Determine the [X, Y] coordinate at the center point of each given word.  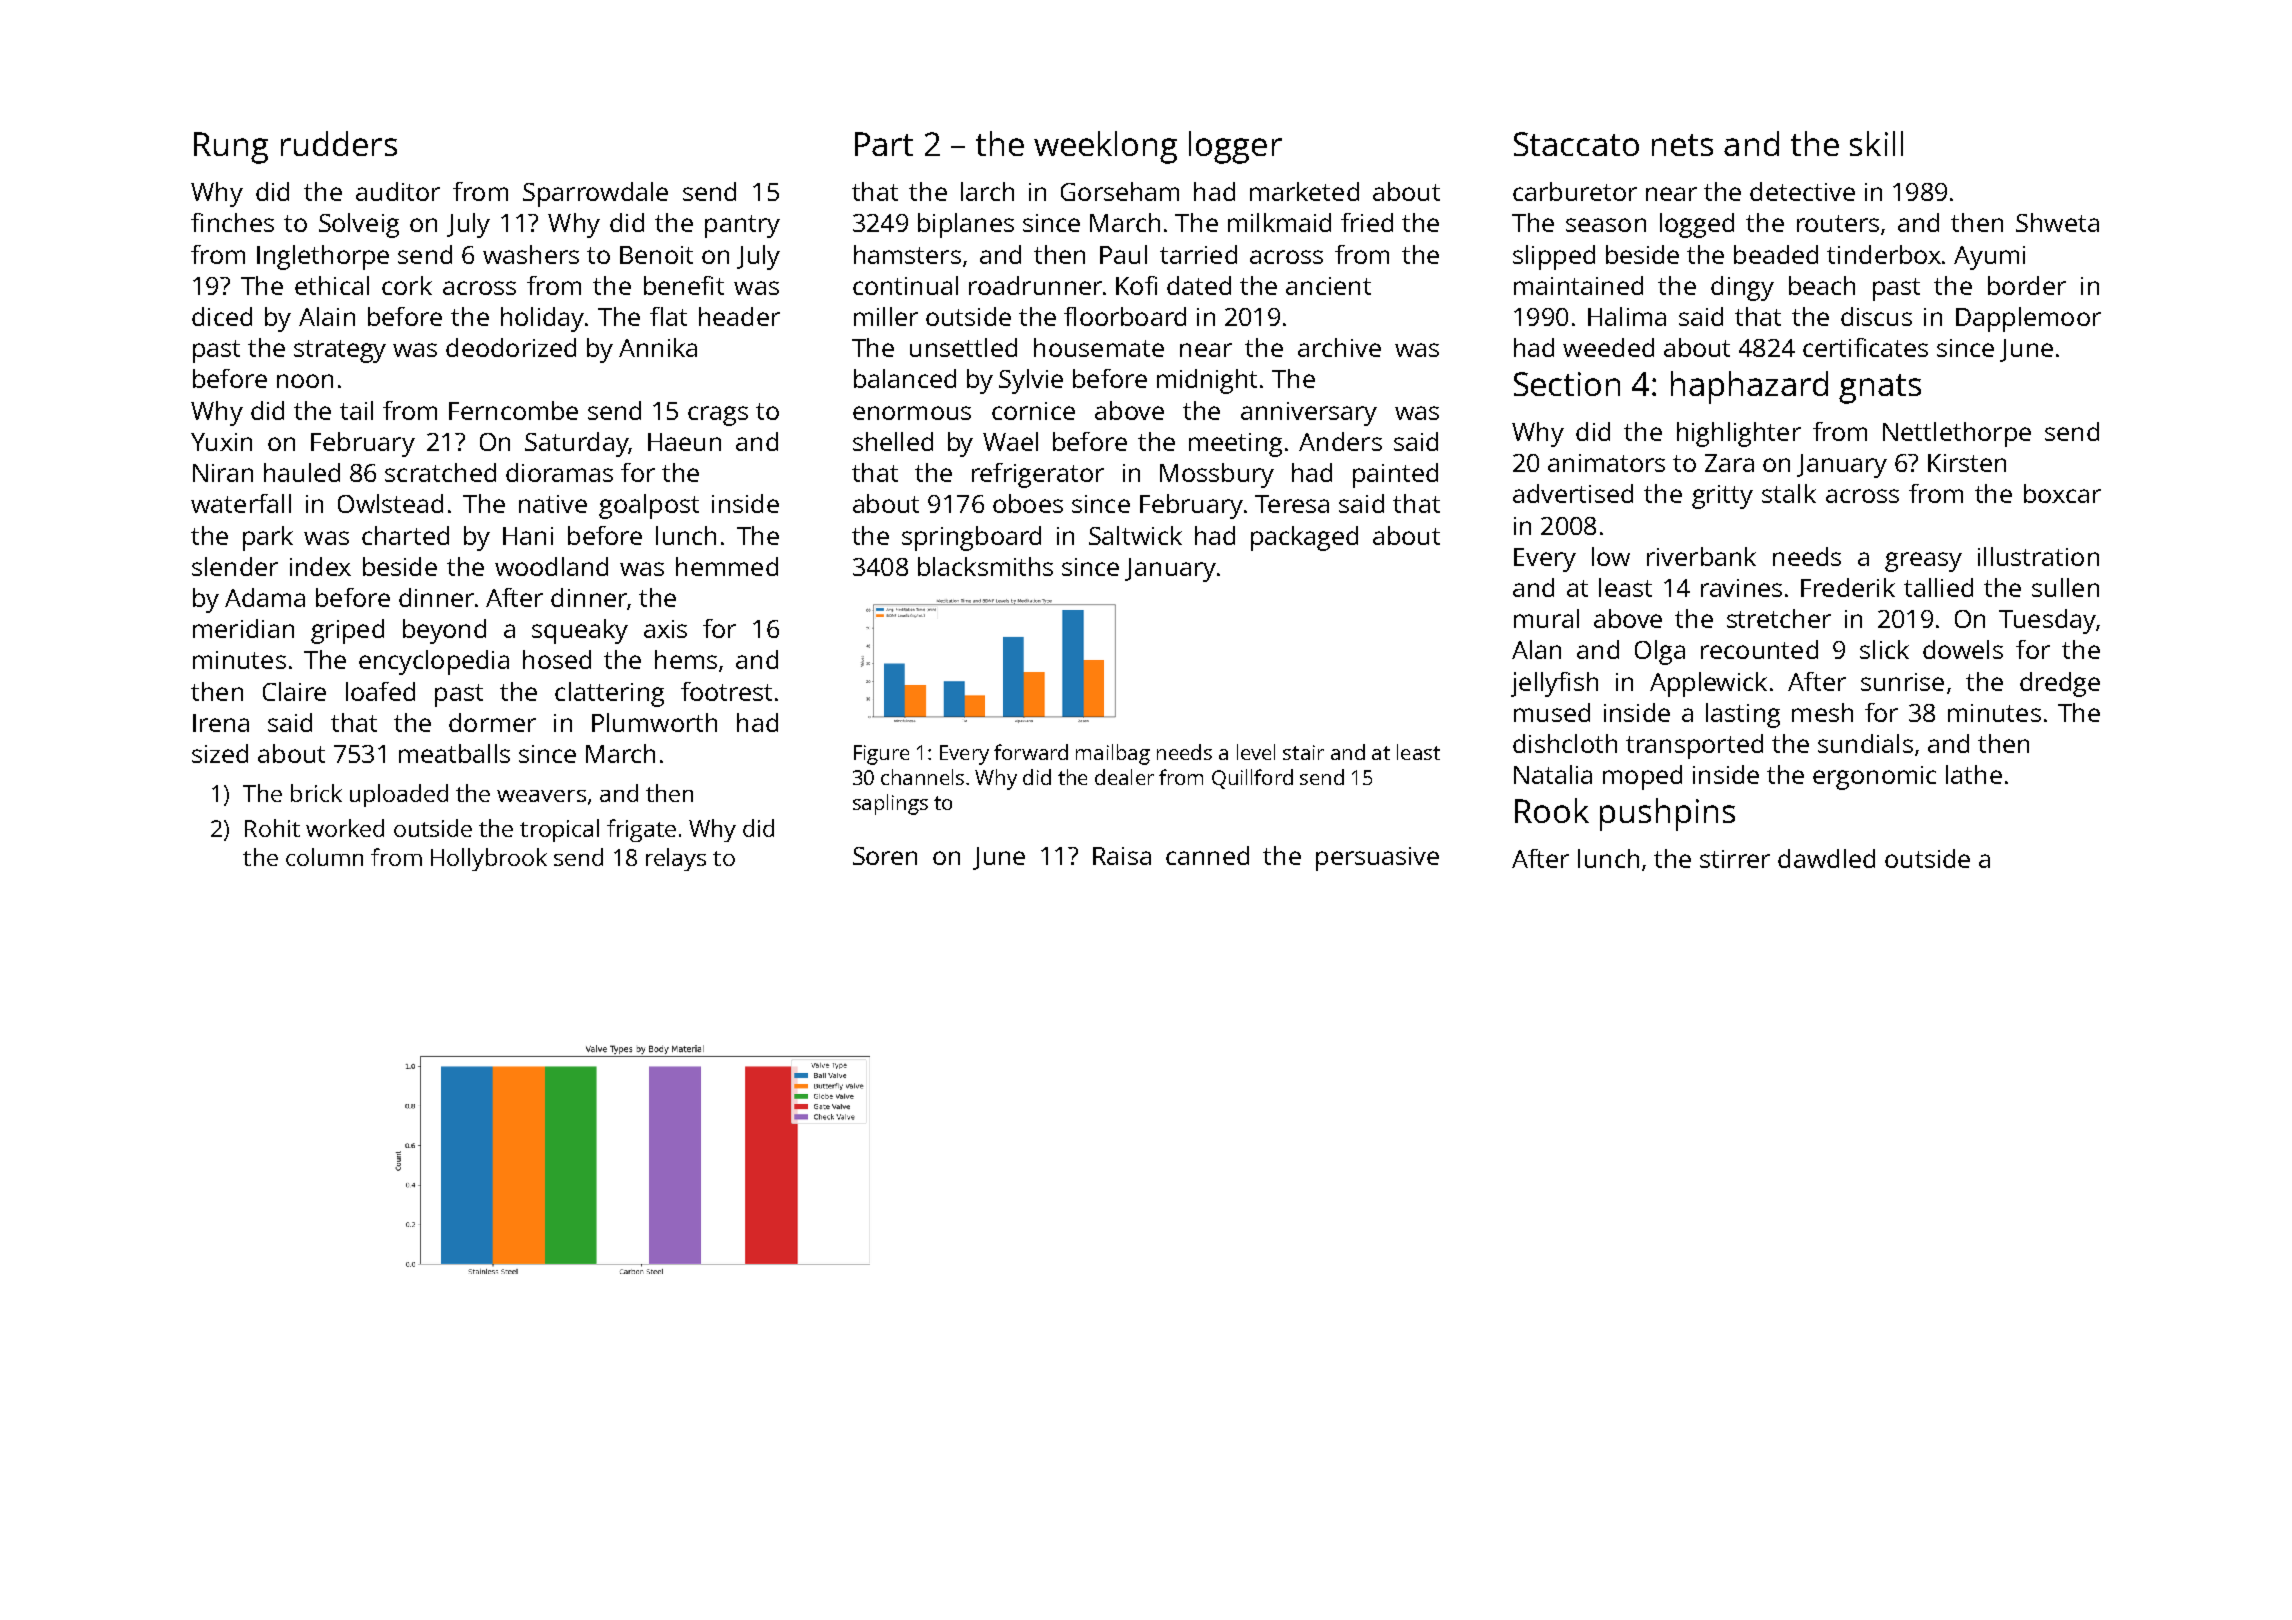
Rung [231, 148]
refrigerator [1038, 475]
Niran [223, 473]
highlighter [1739, 434]
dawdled [1826, 858]
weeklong [1105, 147]
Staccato [1576, 144]
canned [1207, 855]
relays [676, 859]
